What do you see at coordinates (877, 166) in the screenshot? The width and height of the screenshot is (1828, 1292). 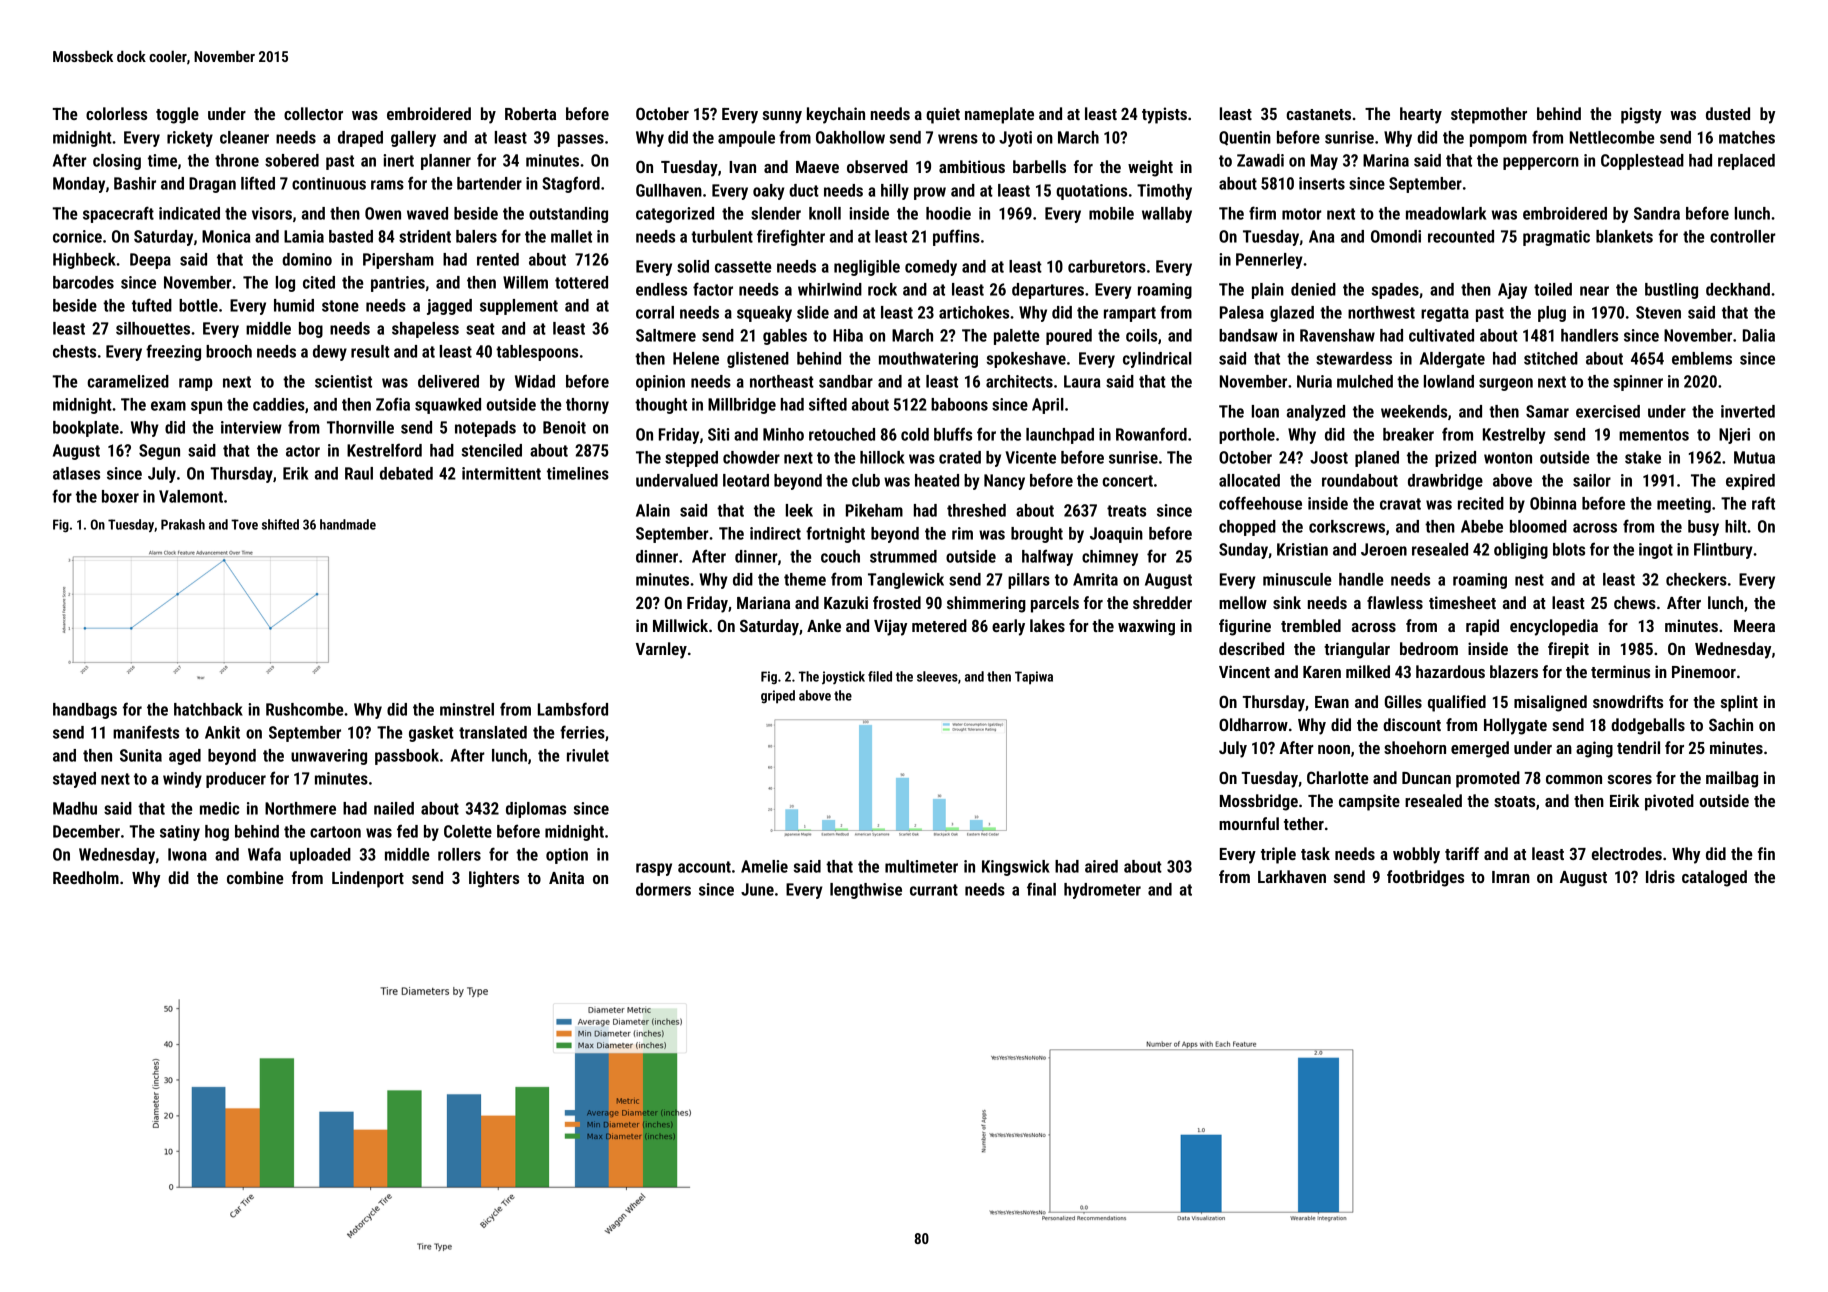 I see `observed` at bounding box center [877, 166].
